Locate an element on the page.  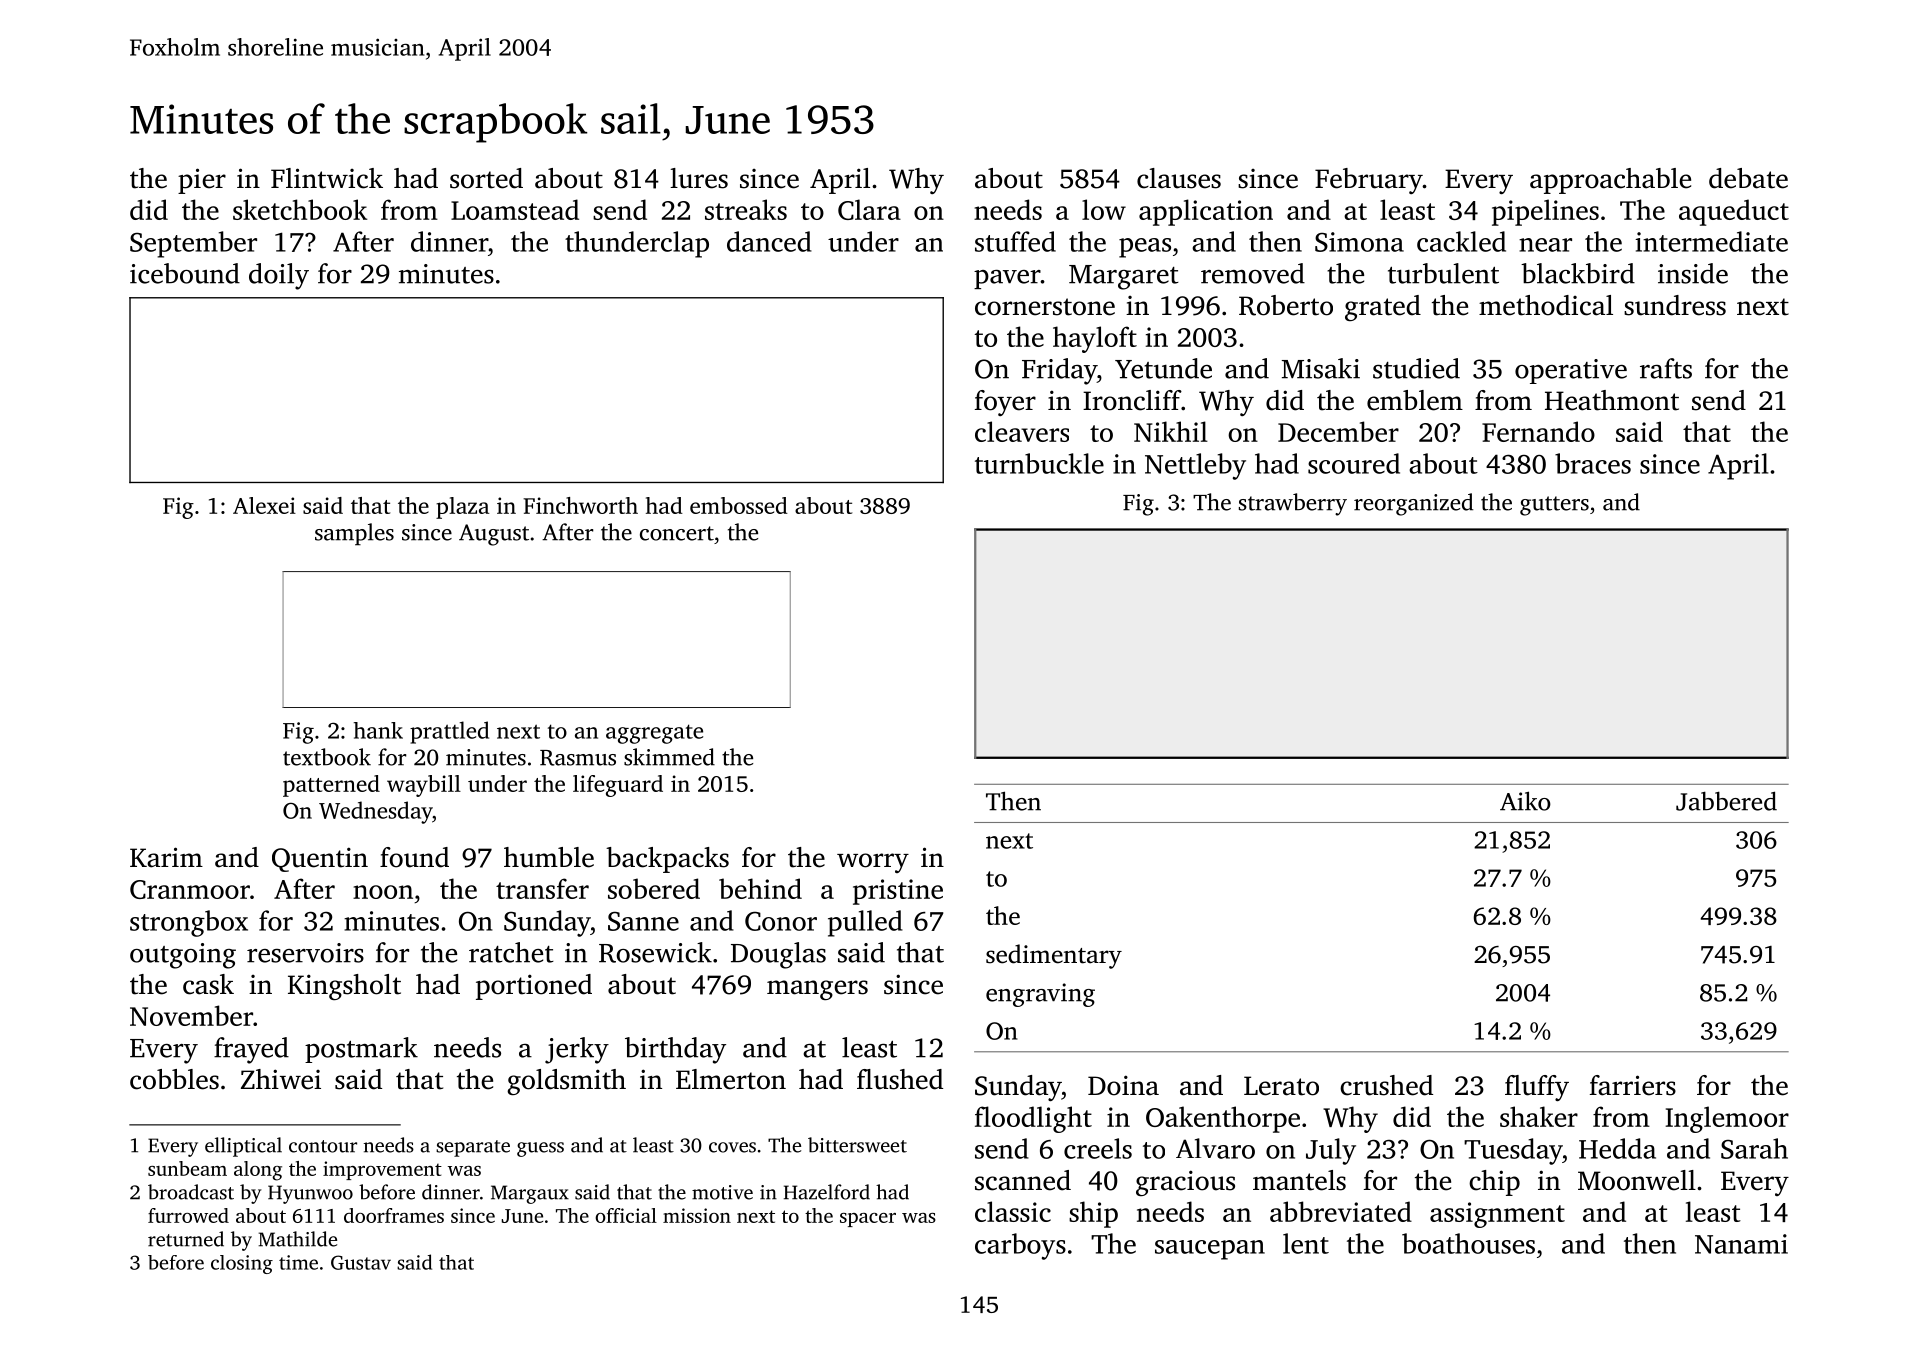
Alexei is located at coordinates (264, 505).
